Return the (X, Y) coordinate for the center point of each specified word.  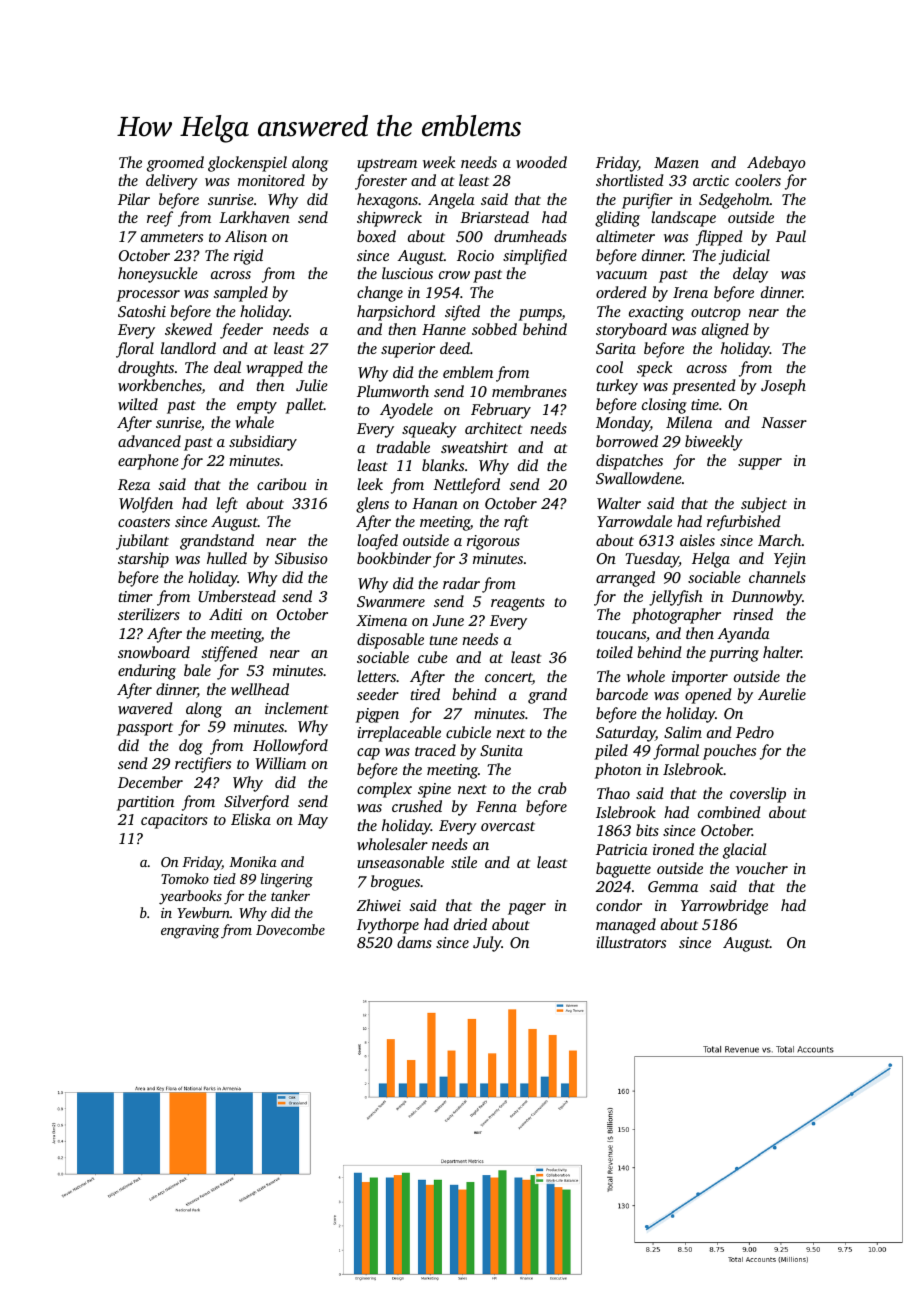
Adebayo (776, 164)
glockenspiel (247, 164)
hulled (227, 558)
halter (782, 652)
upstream (387, 165)
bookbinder (394, 558)
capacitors (174, 821)
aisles (697, 540)
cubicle (468, 732)
